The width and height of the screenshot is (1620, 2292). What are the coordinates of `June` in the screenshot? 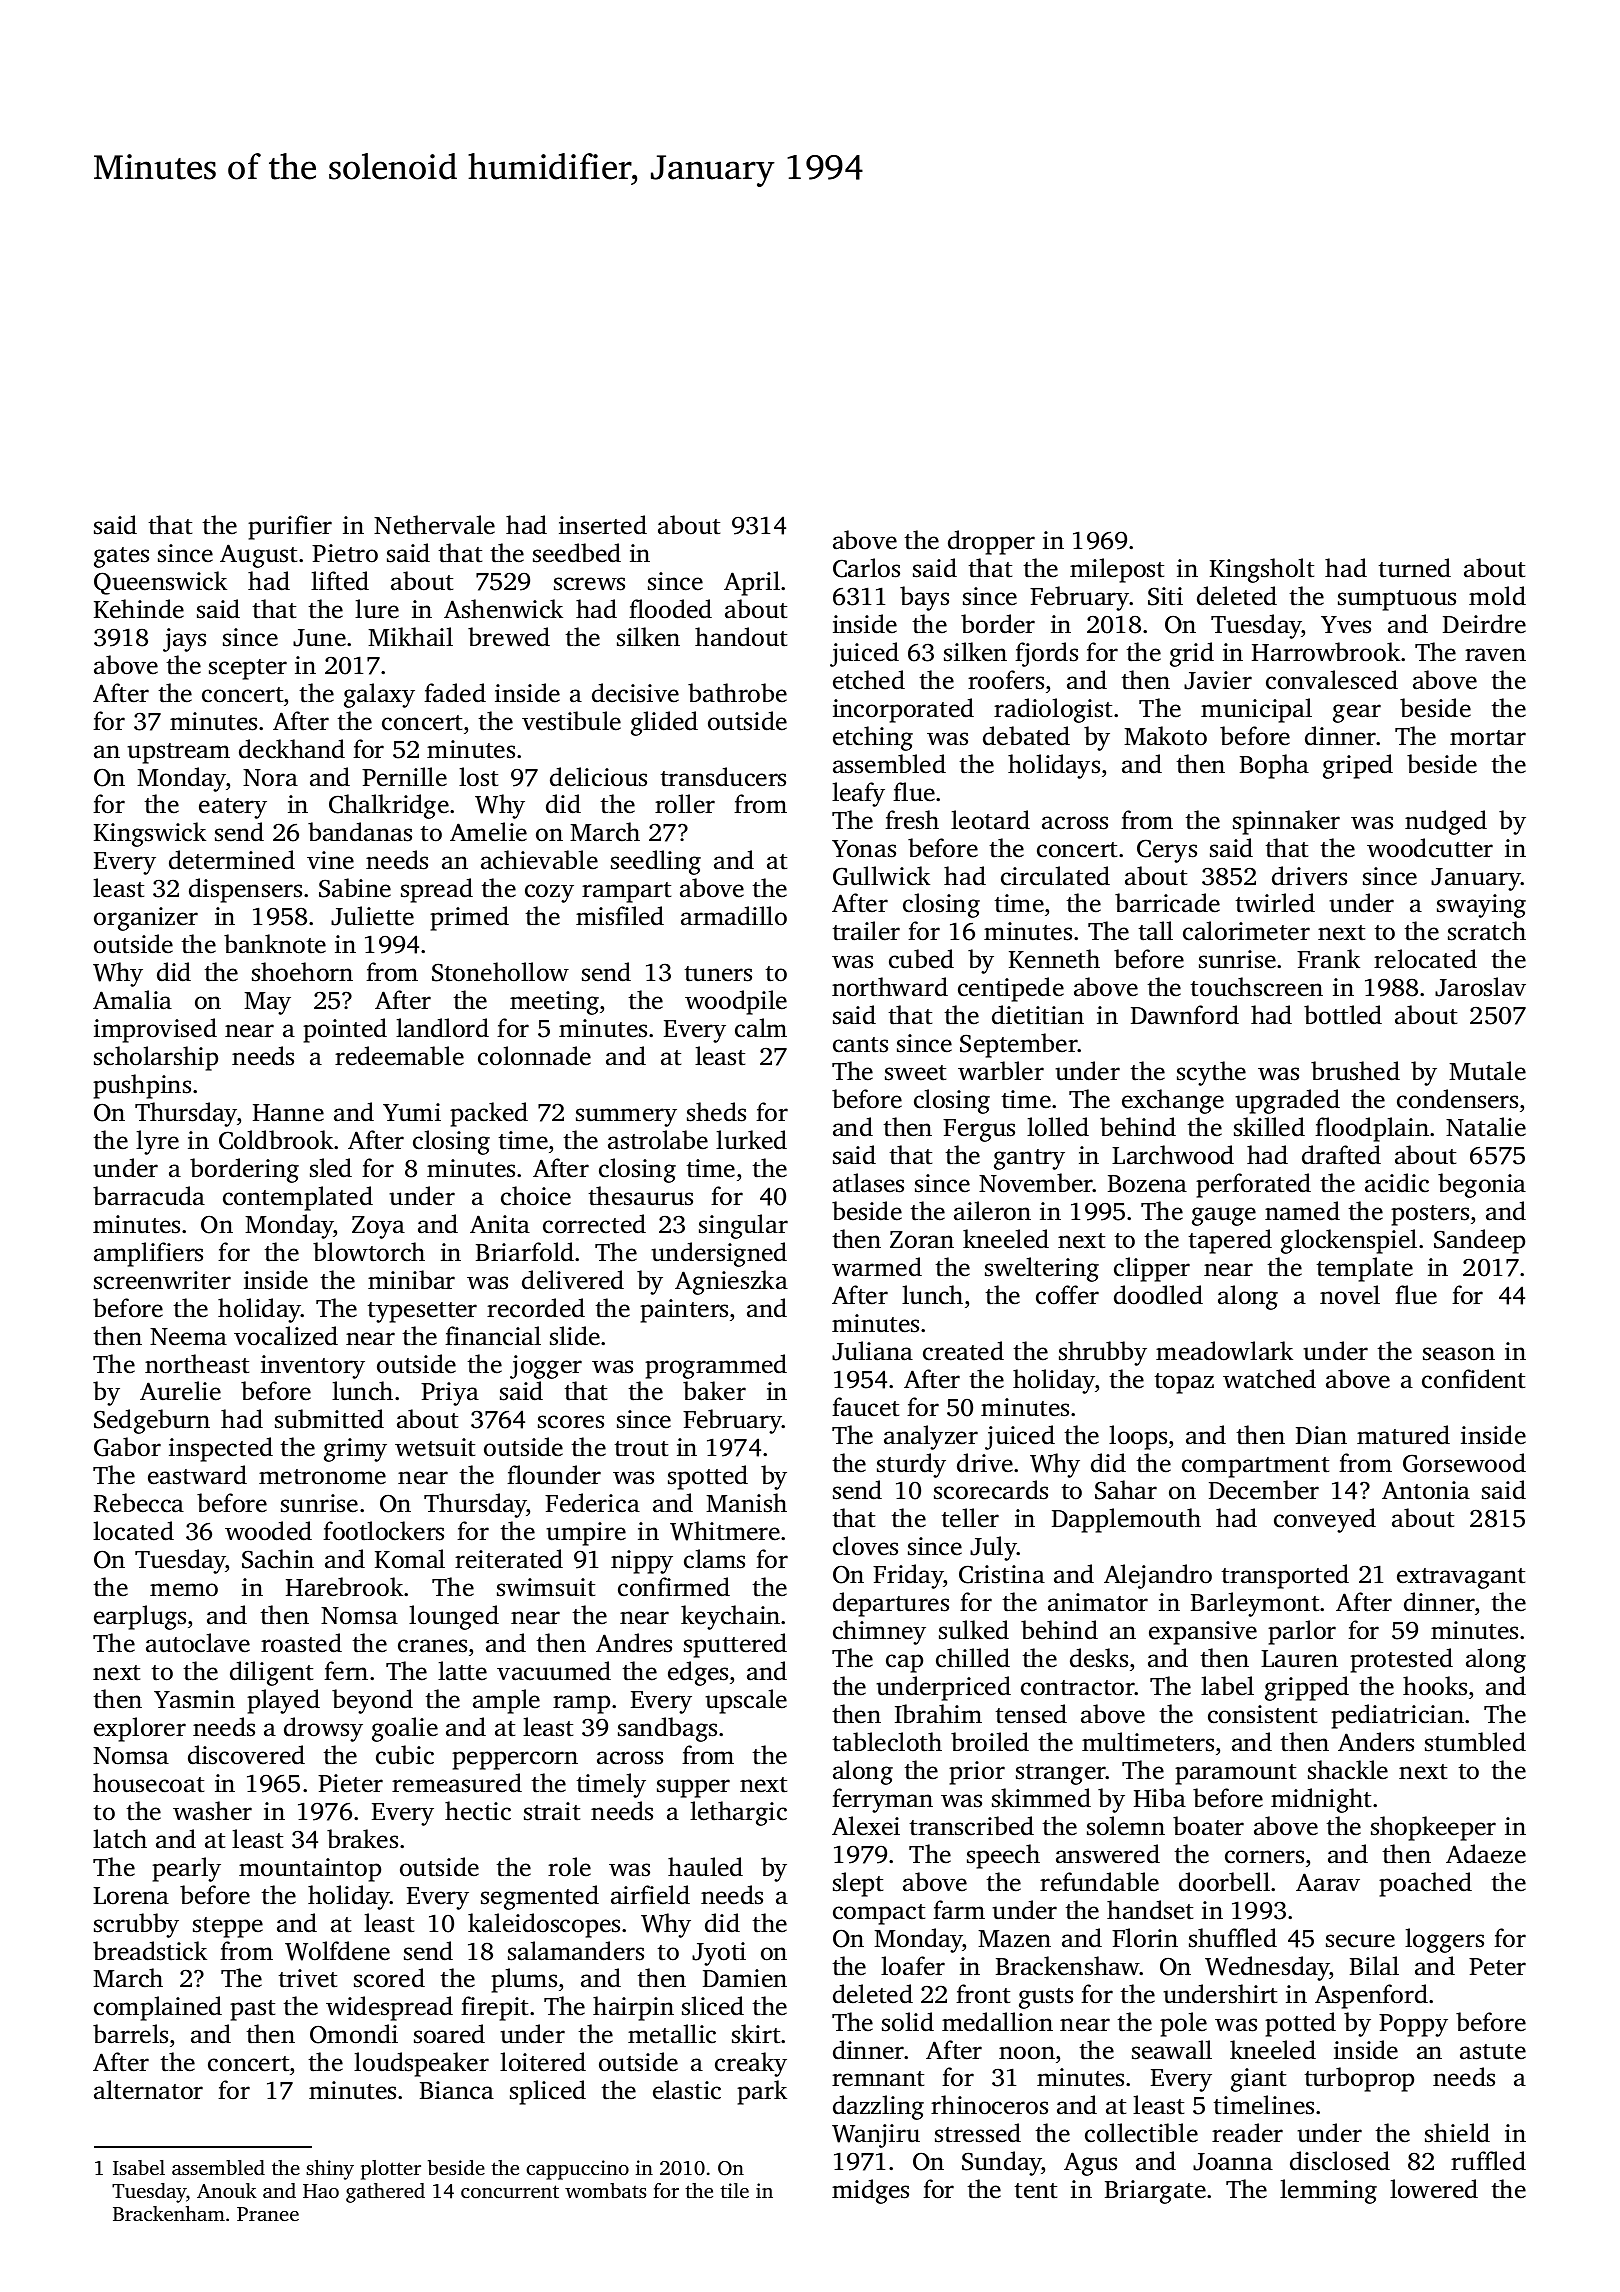 It's located at (319, 638).
